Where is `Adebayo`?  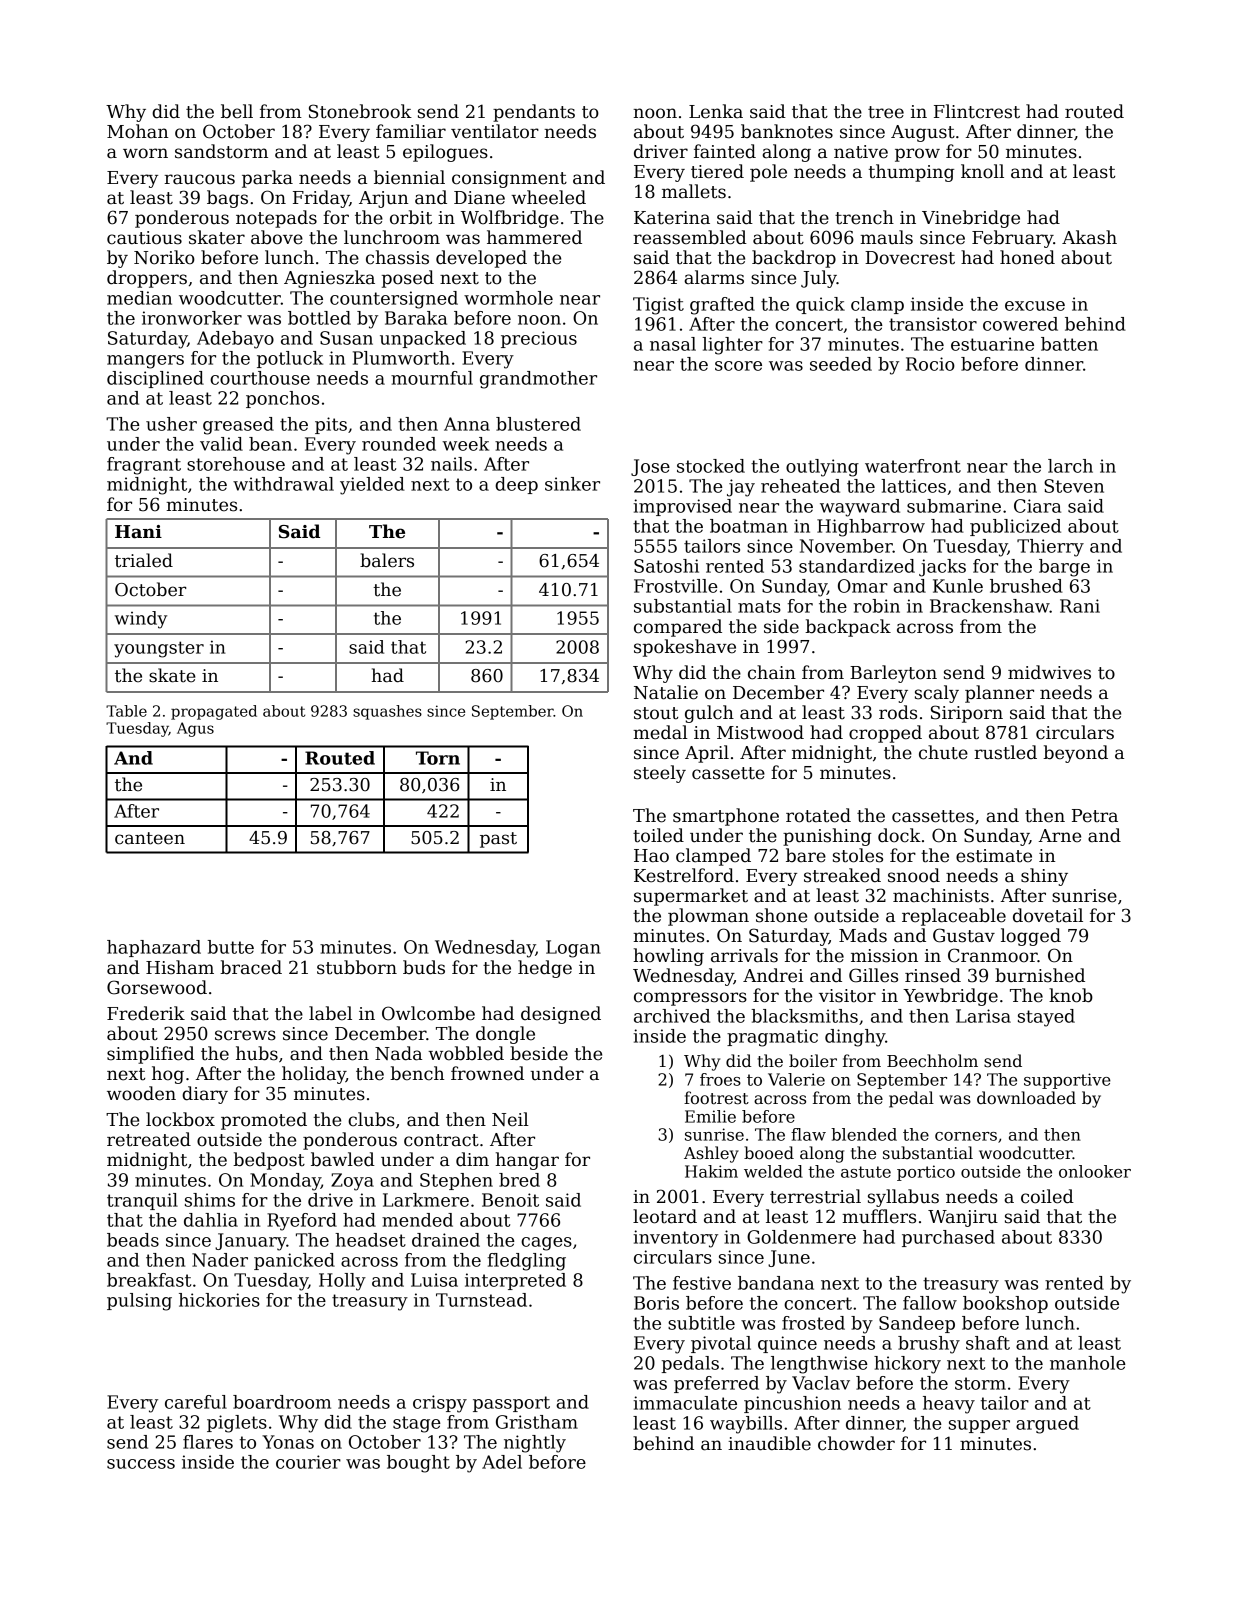 Adebayo is located at coordinates (235, 340).
